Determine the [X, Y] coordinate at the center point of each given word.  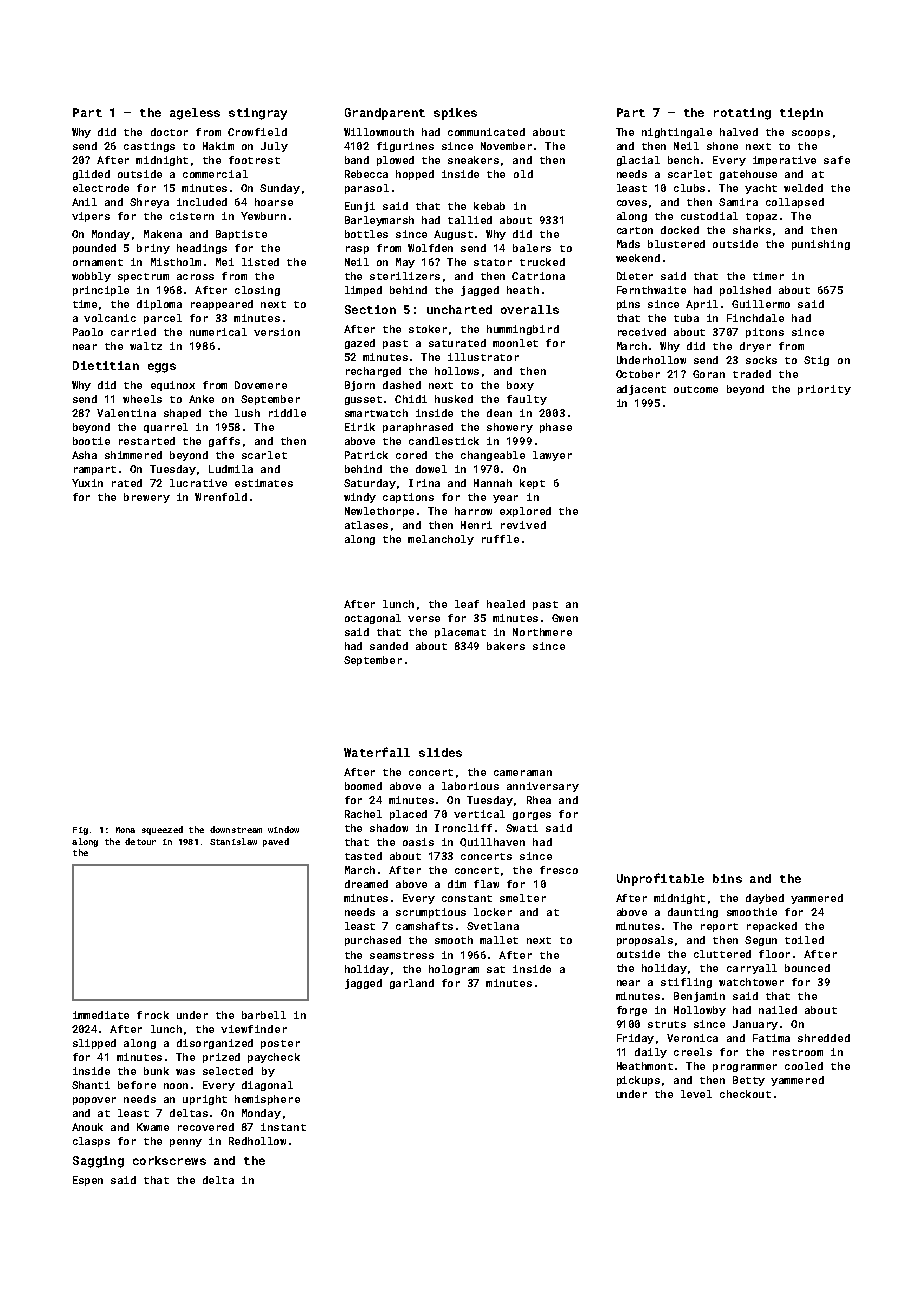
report [719, 927]
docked [680, 230]
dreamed [366, 884]
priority [824, 390]
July [274, 147]
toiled [804, 940]
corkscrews [169, 1160]
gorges [532, 816]
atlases [366, 525]
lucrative [198, 483]
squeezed [162, 830]
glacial [638, 161]
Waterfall [377, 752]
